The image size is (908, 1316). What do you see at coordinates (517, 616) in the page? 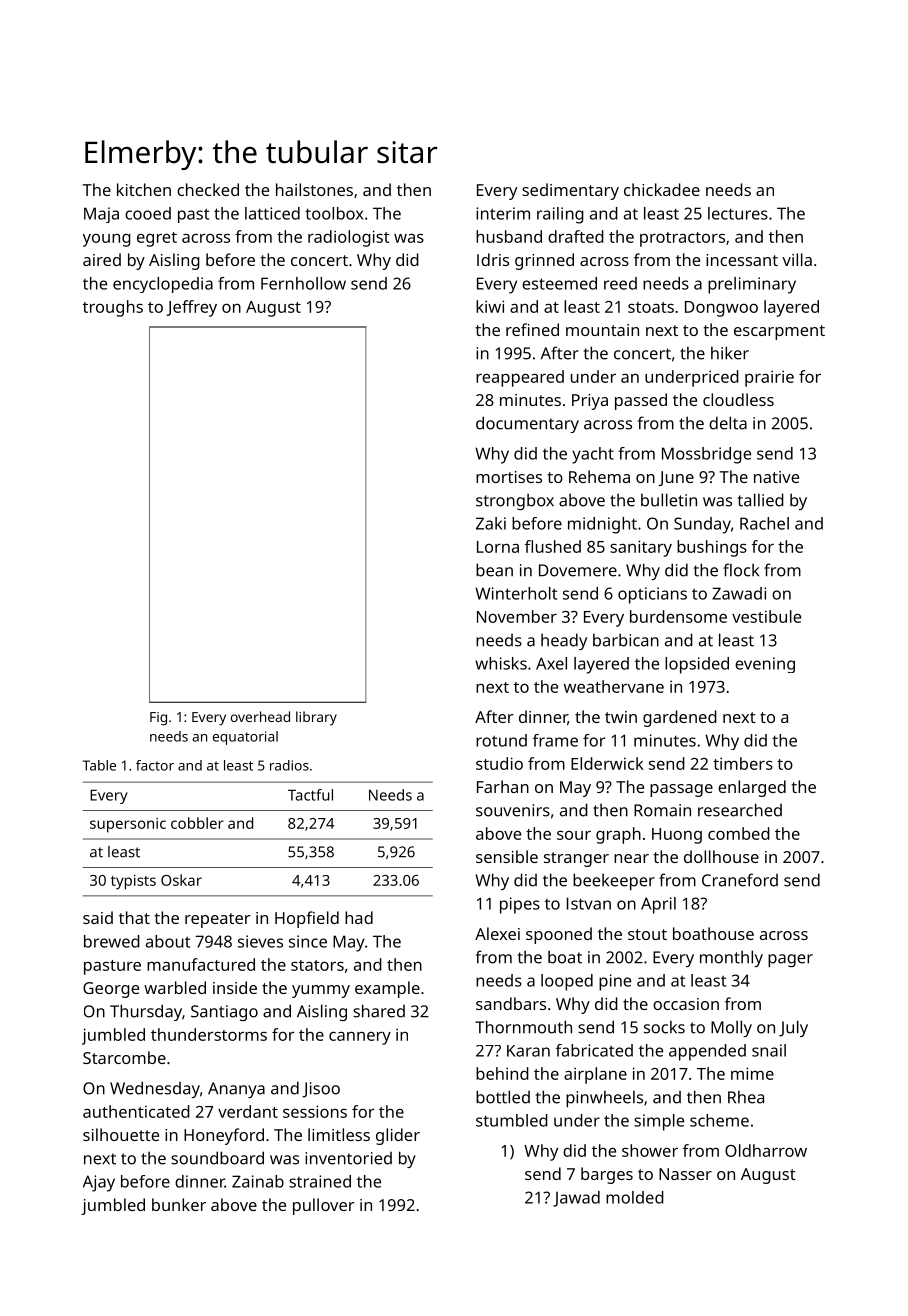
I see `November` at bounding box center [517, 616].
